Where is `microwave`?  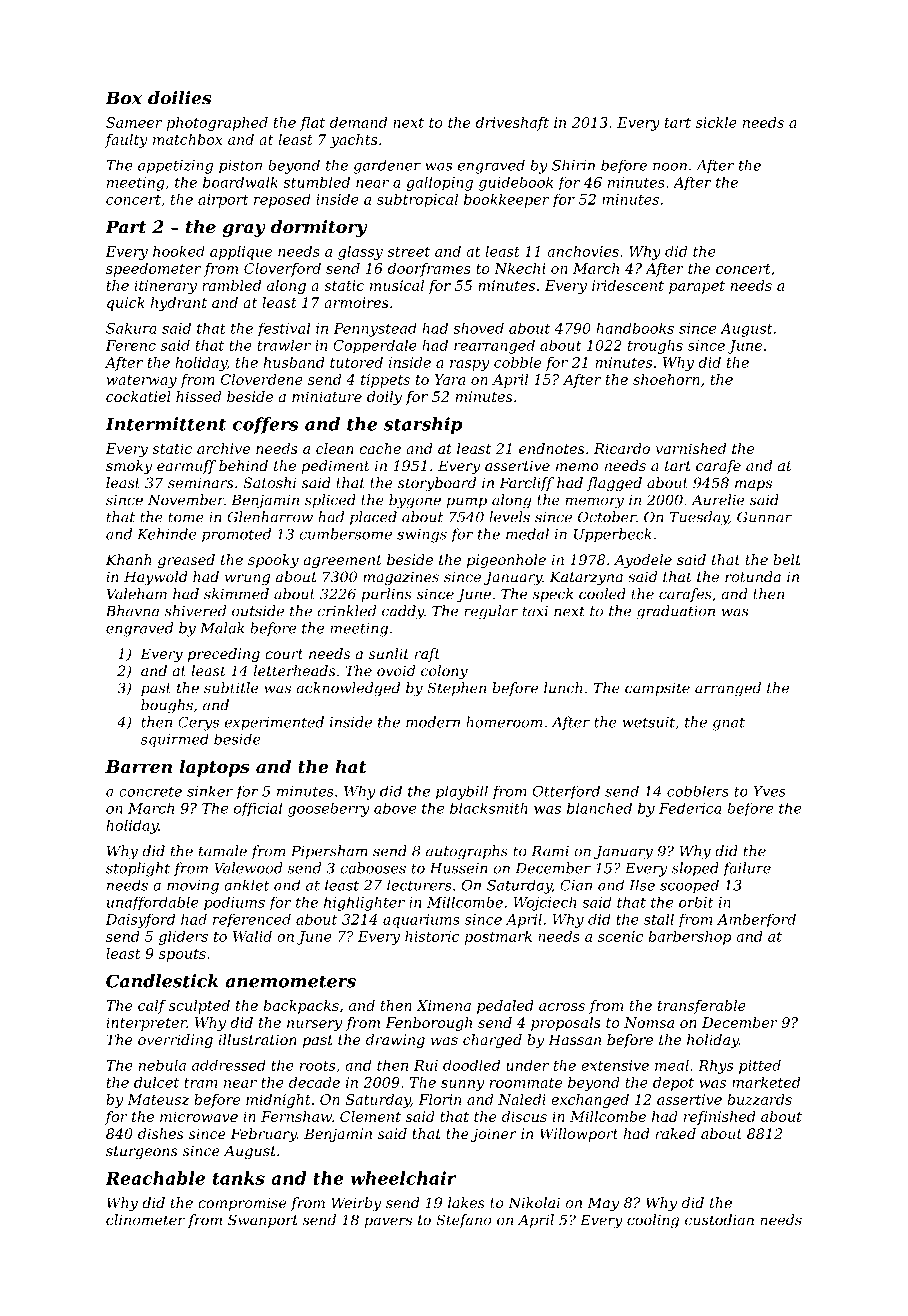 microwave is located at coordinates (199, 1116).
